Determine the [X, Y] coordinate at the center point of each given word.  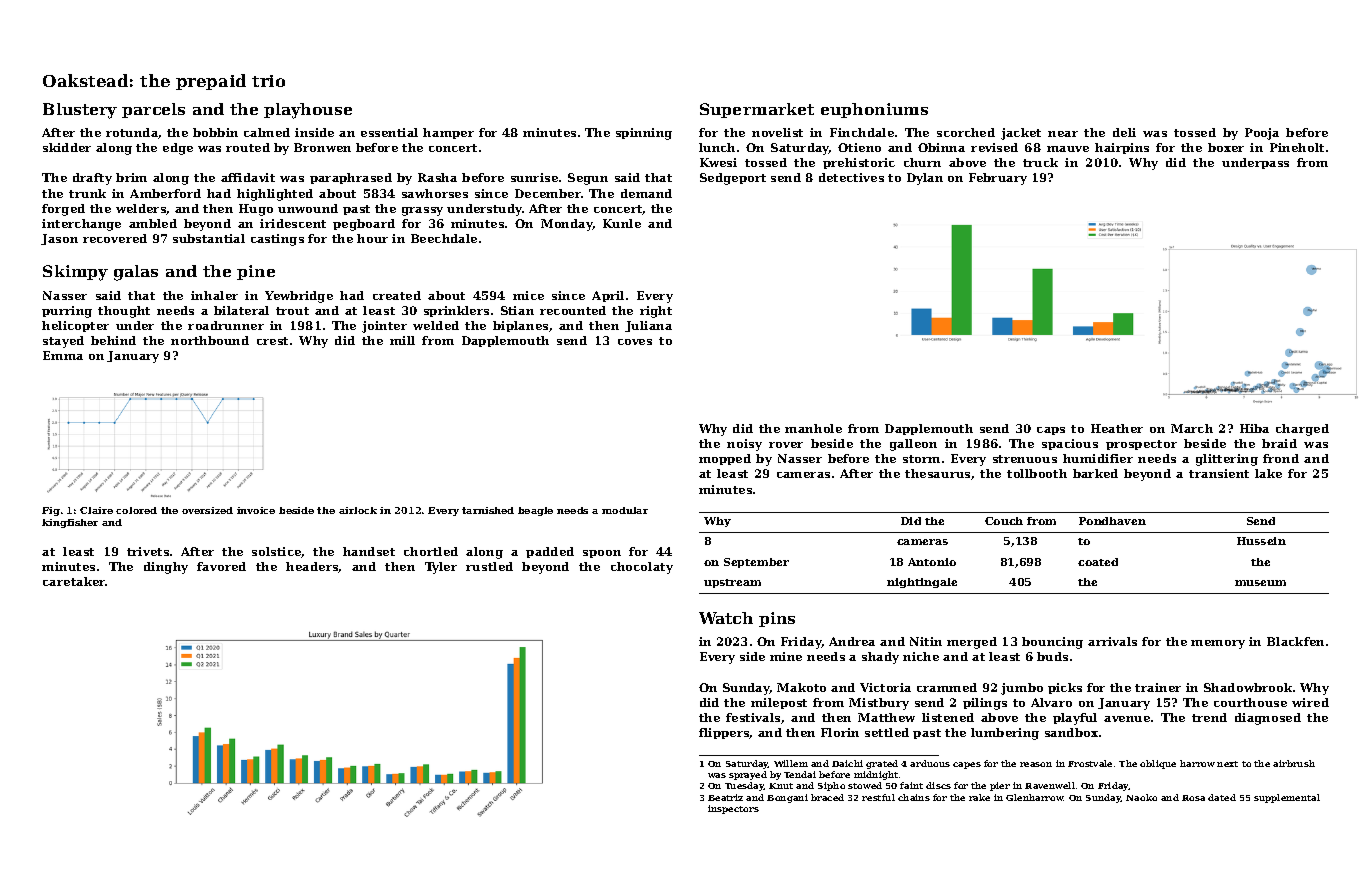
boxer [1226, 147]
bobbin [215, 132]
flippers [724, 733]
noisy [744, 445]
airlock [358, 510]
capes [967, 765]
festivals [753, 717]
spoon [602, 554]
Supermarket [757, 110]
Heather [1117, 428]
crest [272, 341]
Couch [1004, 521]
